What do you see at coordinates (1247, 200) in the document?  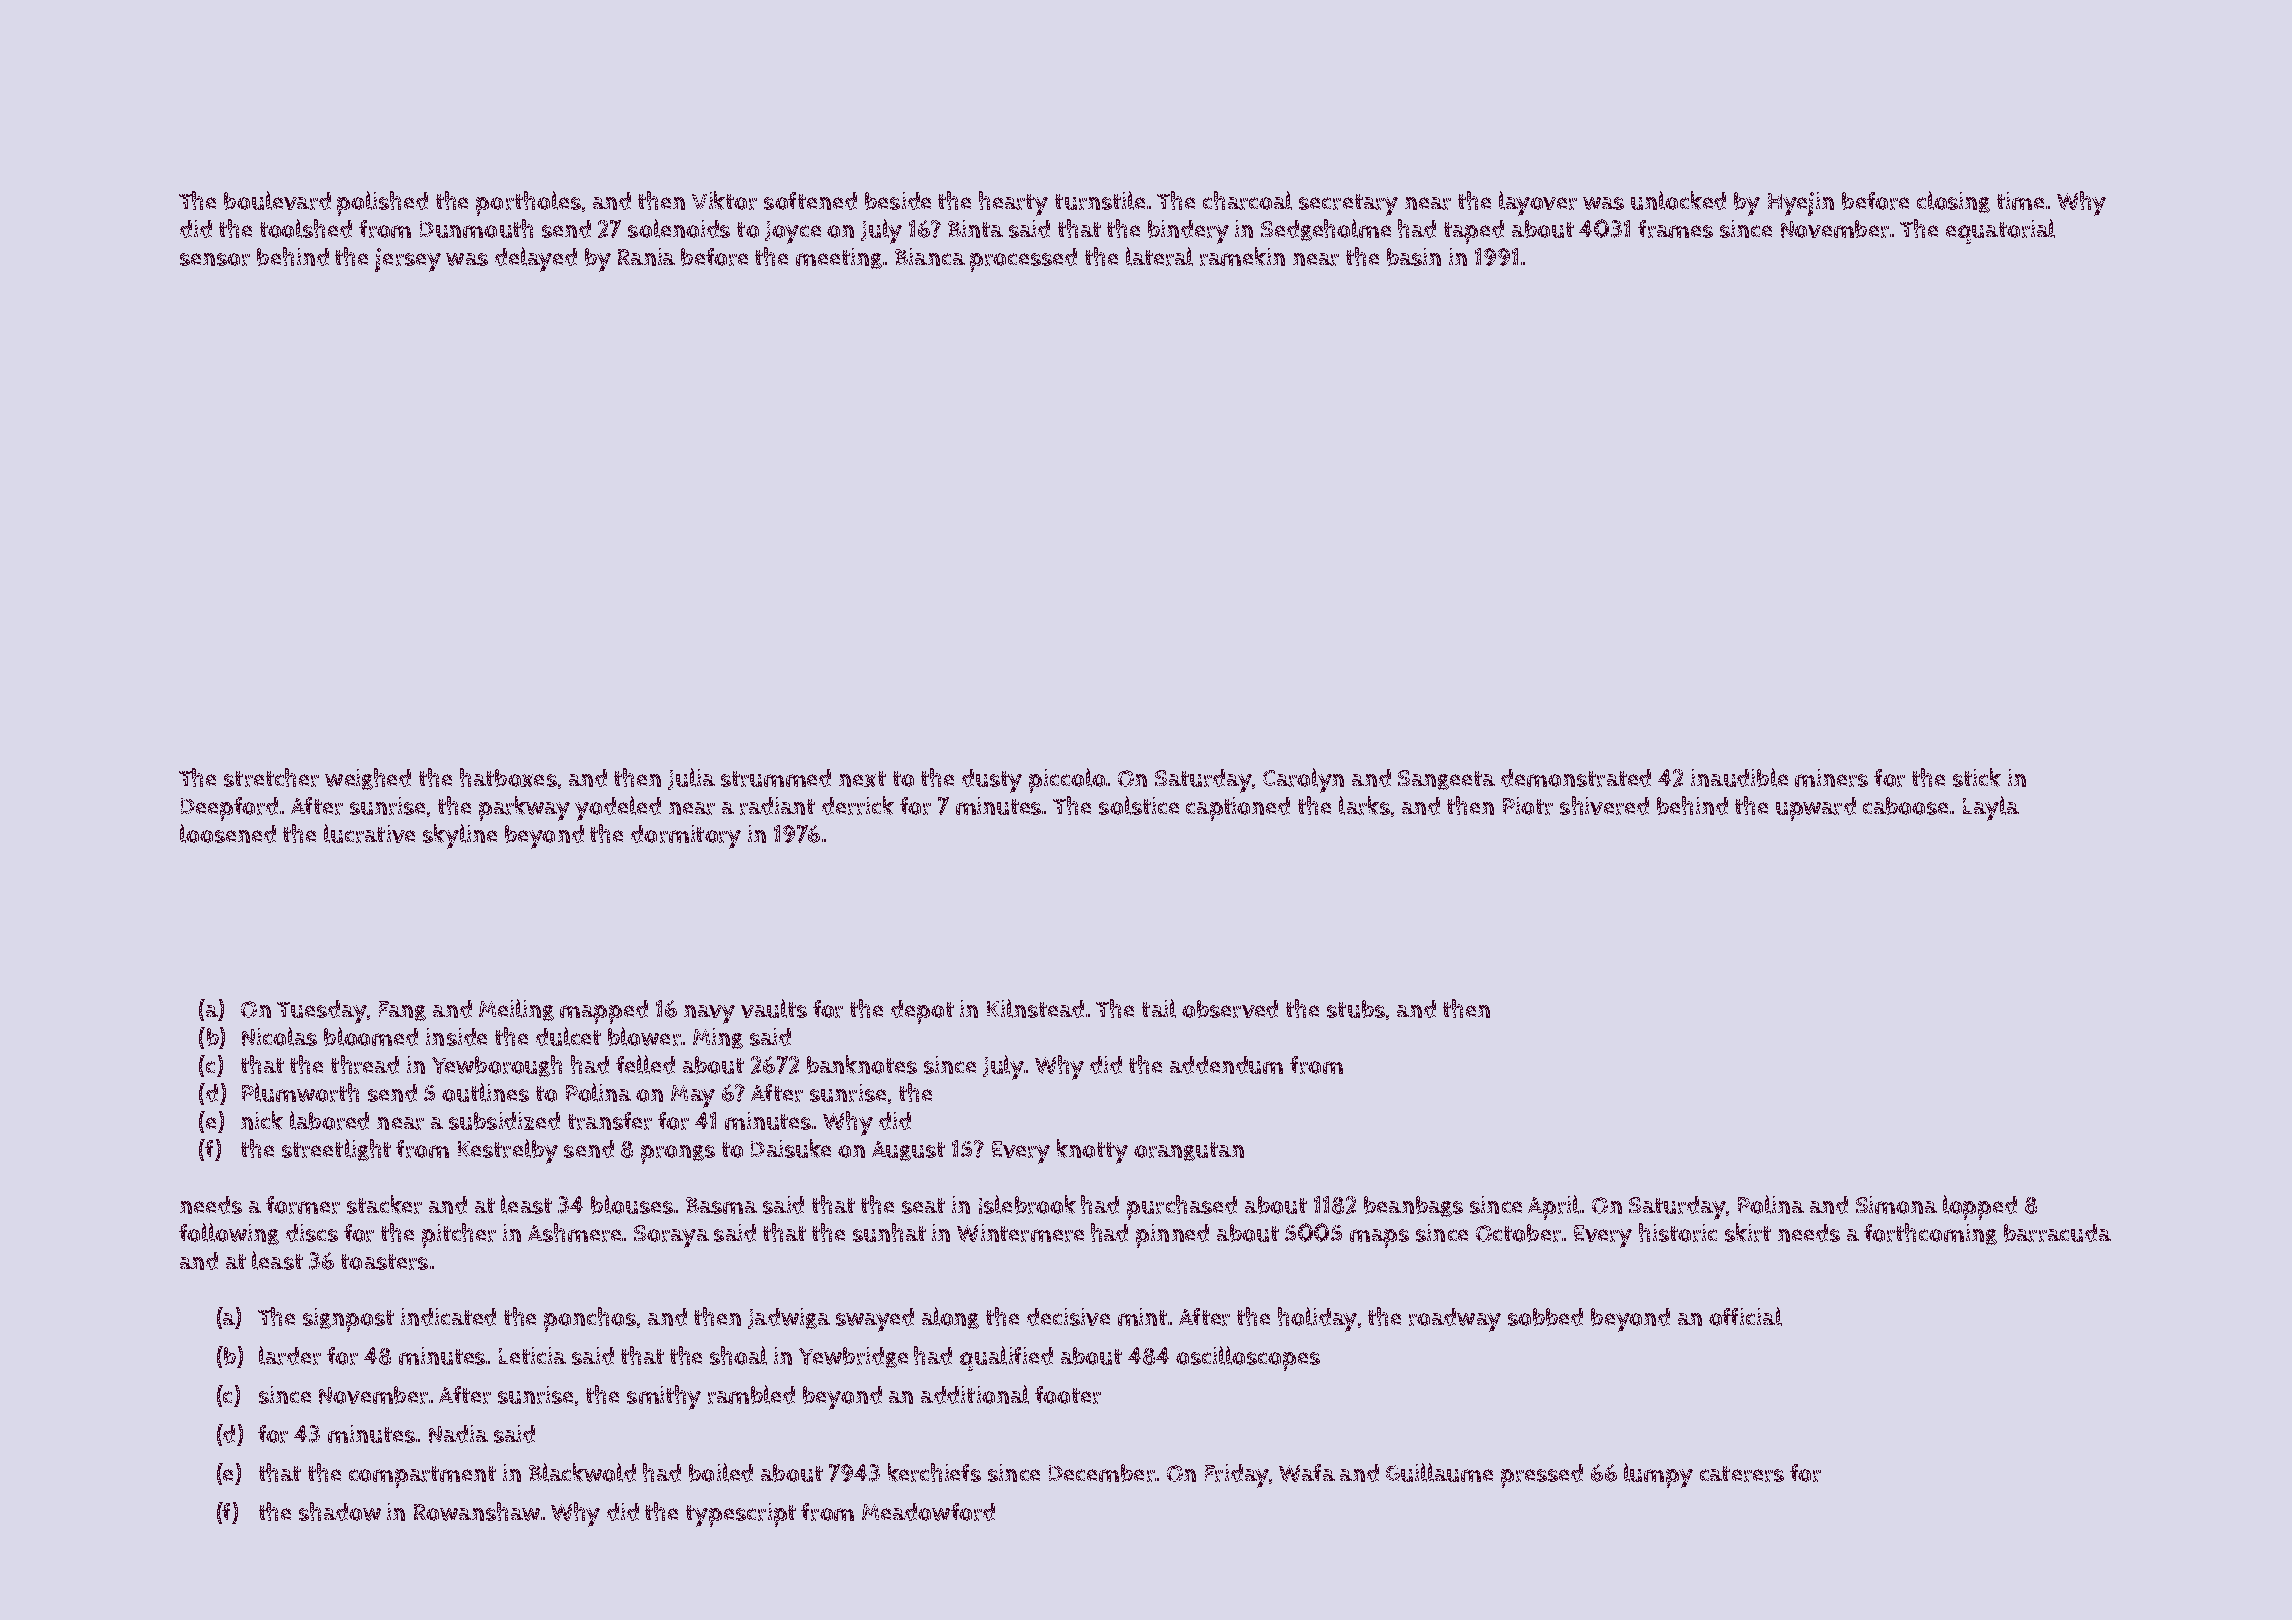 I see `charcoal` at bounding box center [1247, 200].
